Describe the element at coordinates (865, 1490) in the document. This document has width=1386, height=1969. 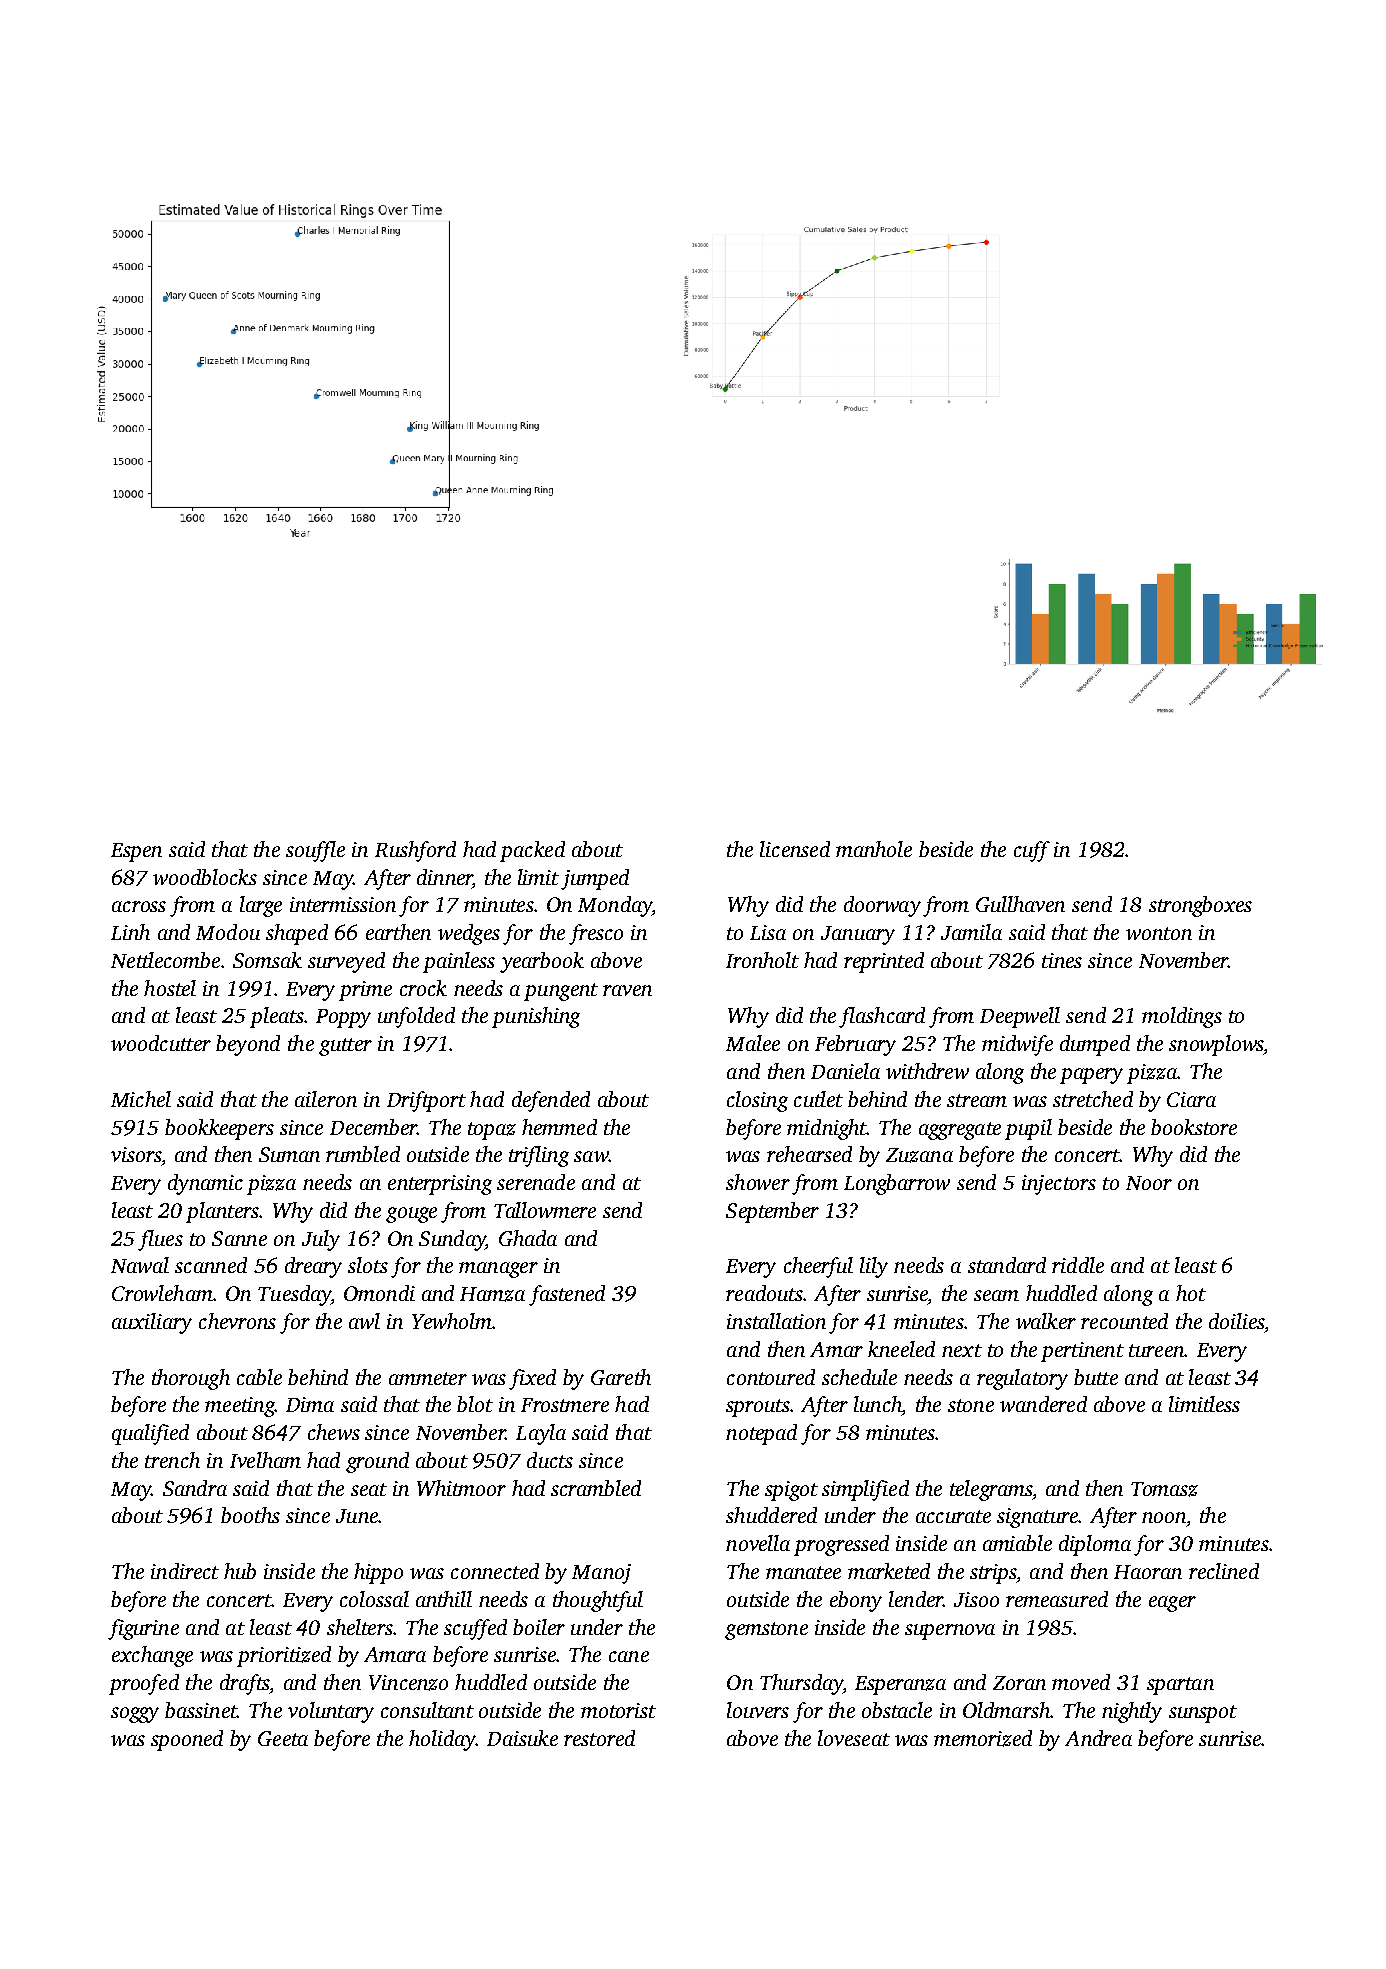
I see `simplified` at that location.
